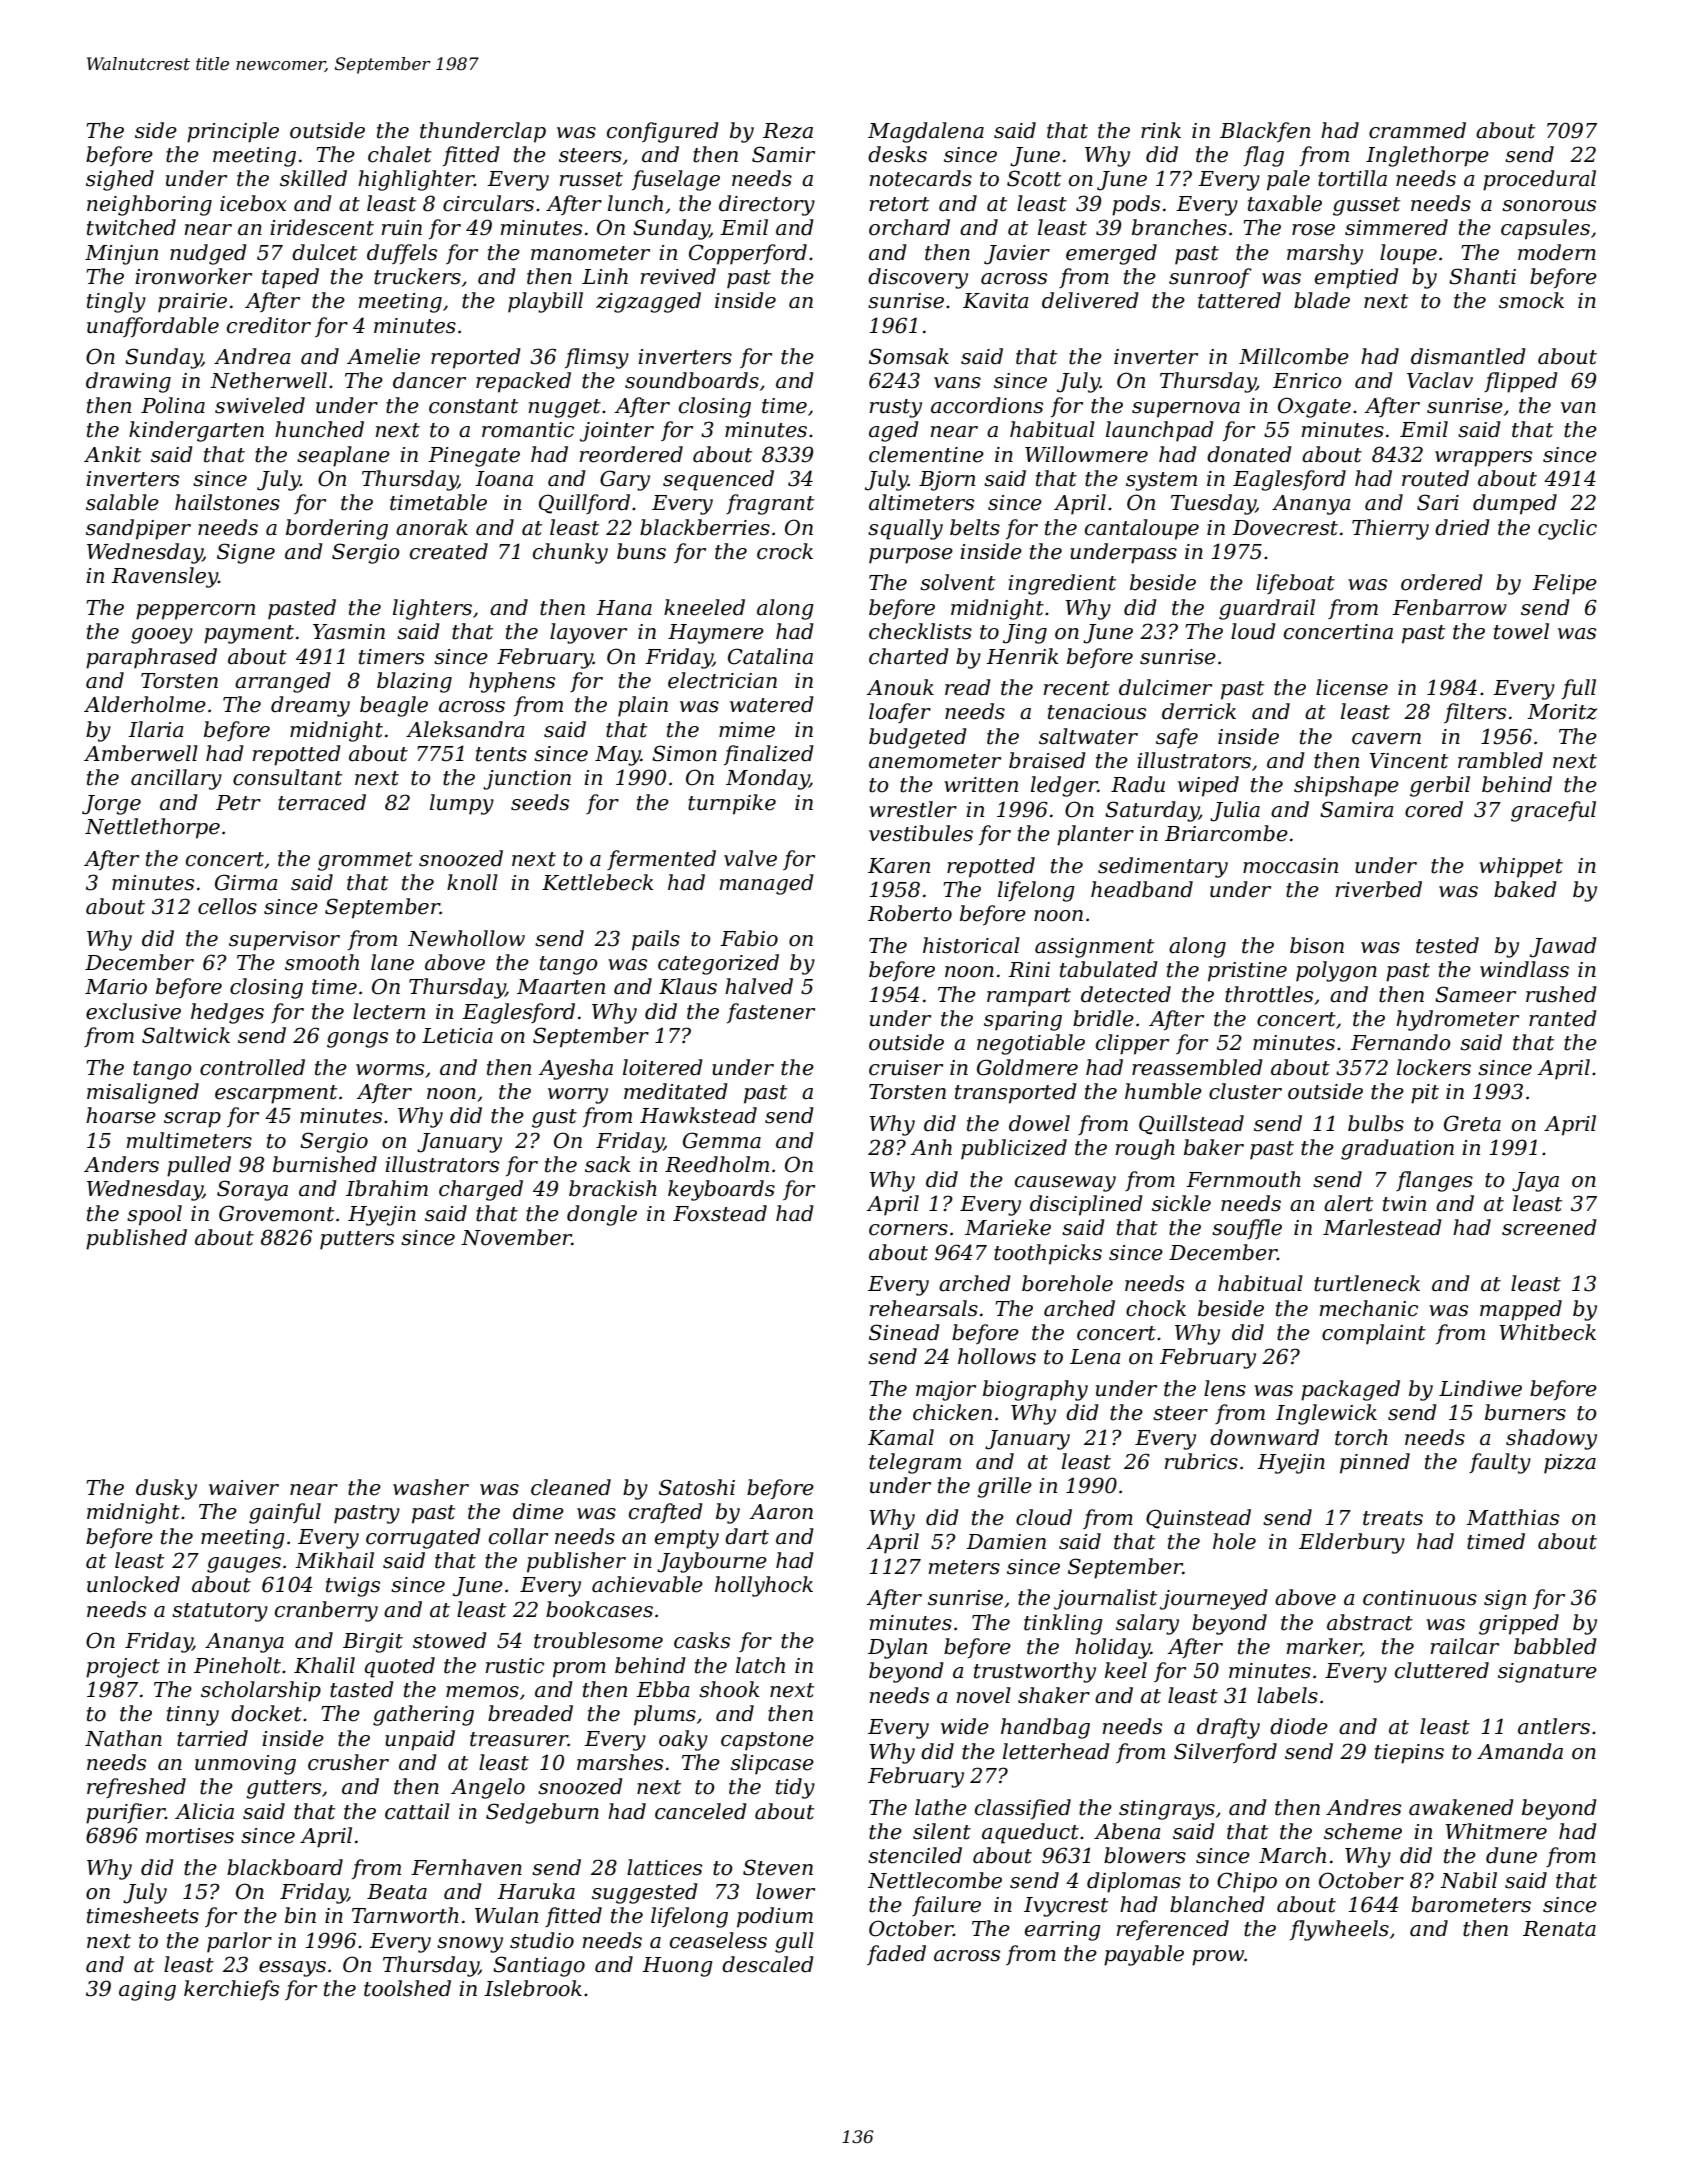 The width and height of the document is (1683, 2178). I want to click on payment, so click(249, 634).
